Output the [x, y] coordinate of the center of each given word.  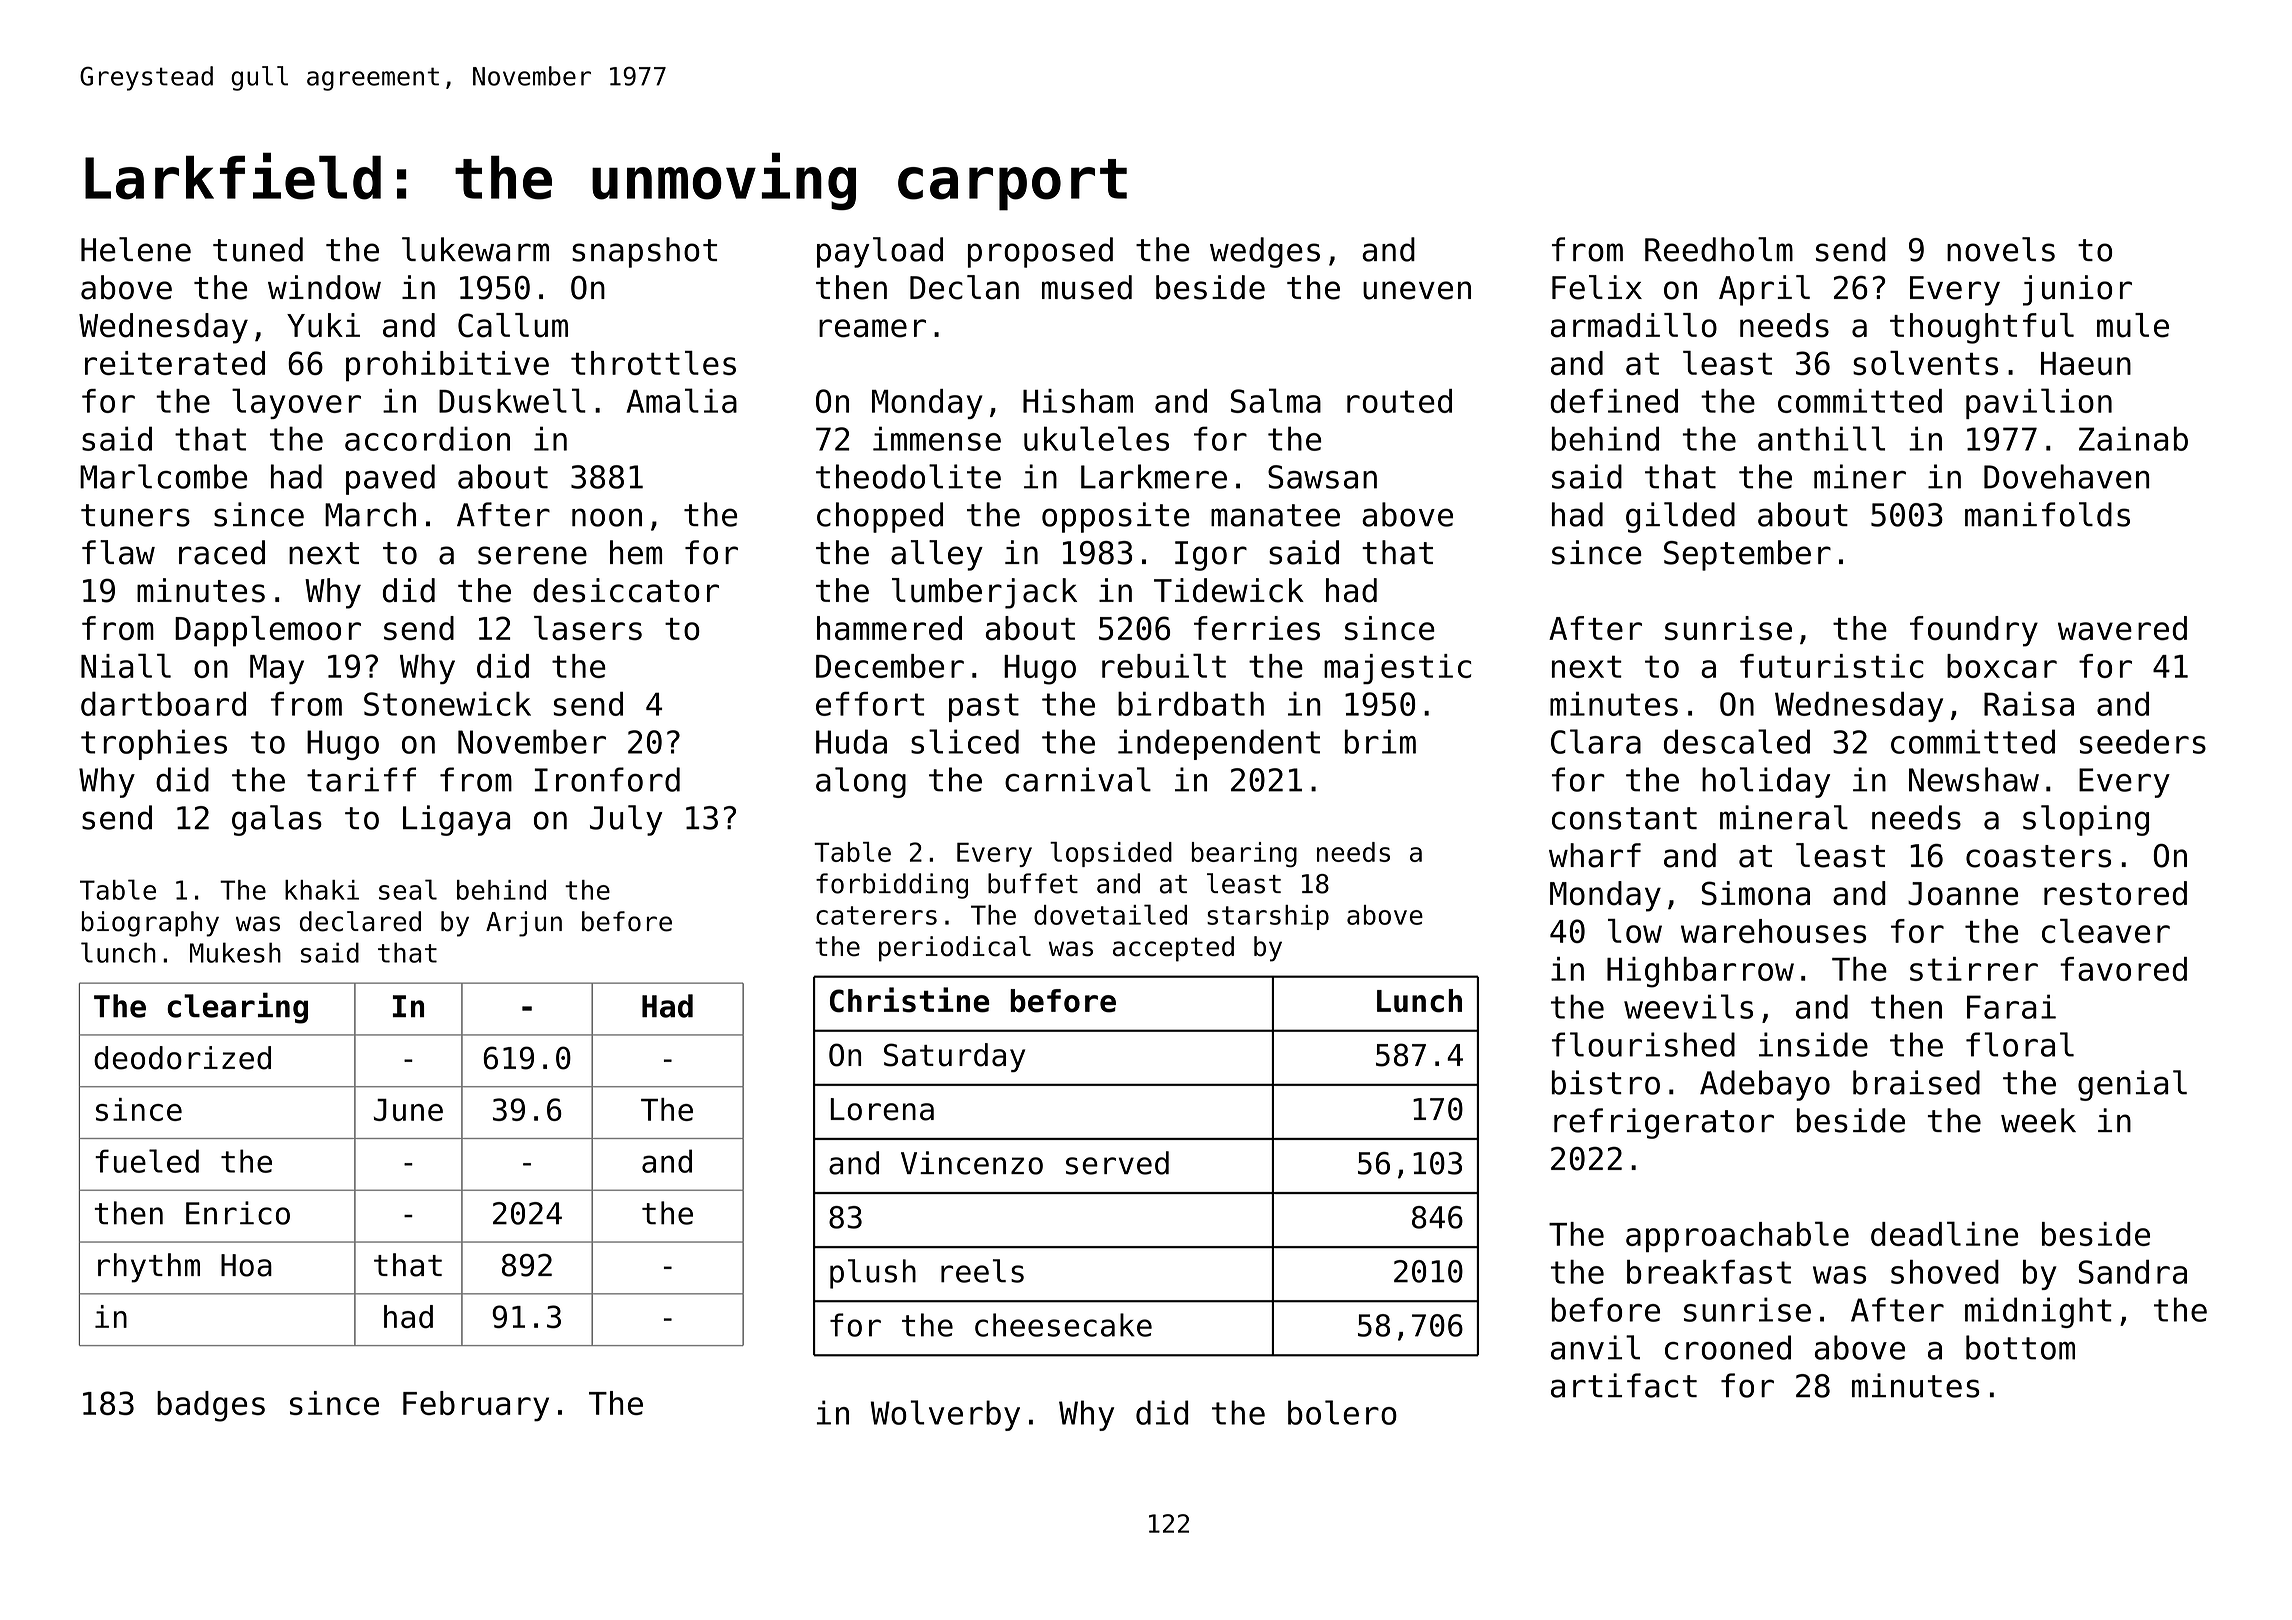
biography [150, 924]
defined [1614, 401]
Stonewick [447, 704]
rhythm [149, 1268]
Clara [1596, 741]
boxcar [2002, 666]
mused [1087, 287]
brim [1380, 741]
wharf [1595, 855]
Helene [136, 249]
